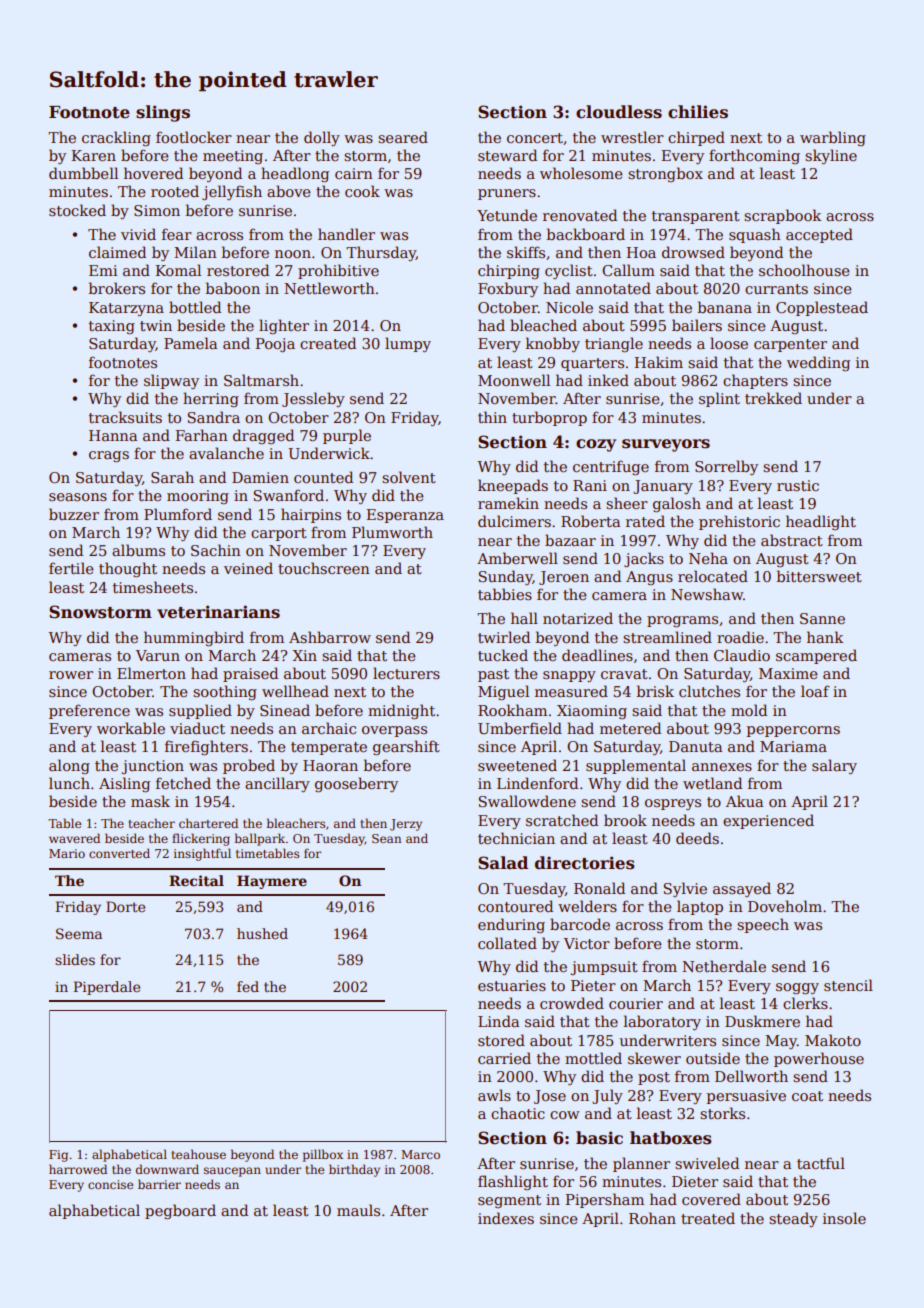  I want to click on counted, so click(323, 477).
